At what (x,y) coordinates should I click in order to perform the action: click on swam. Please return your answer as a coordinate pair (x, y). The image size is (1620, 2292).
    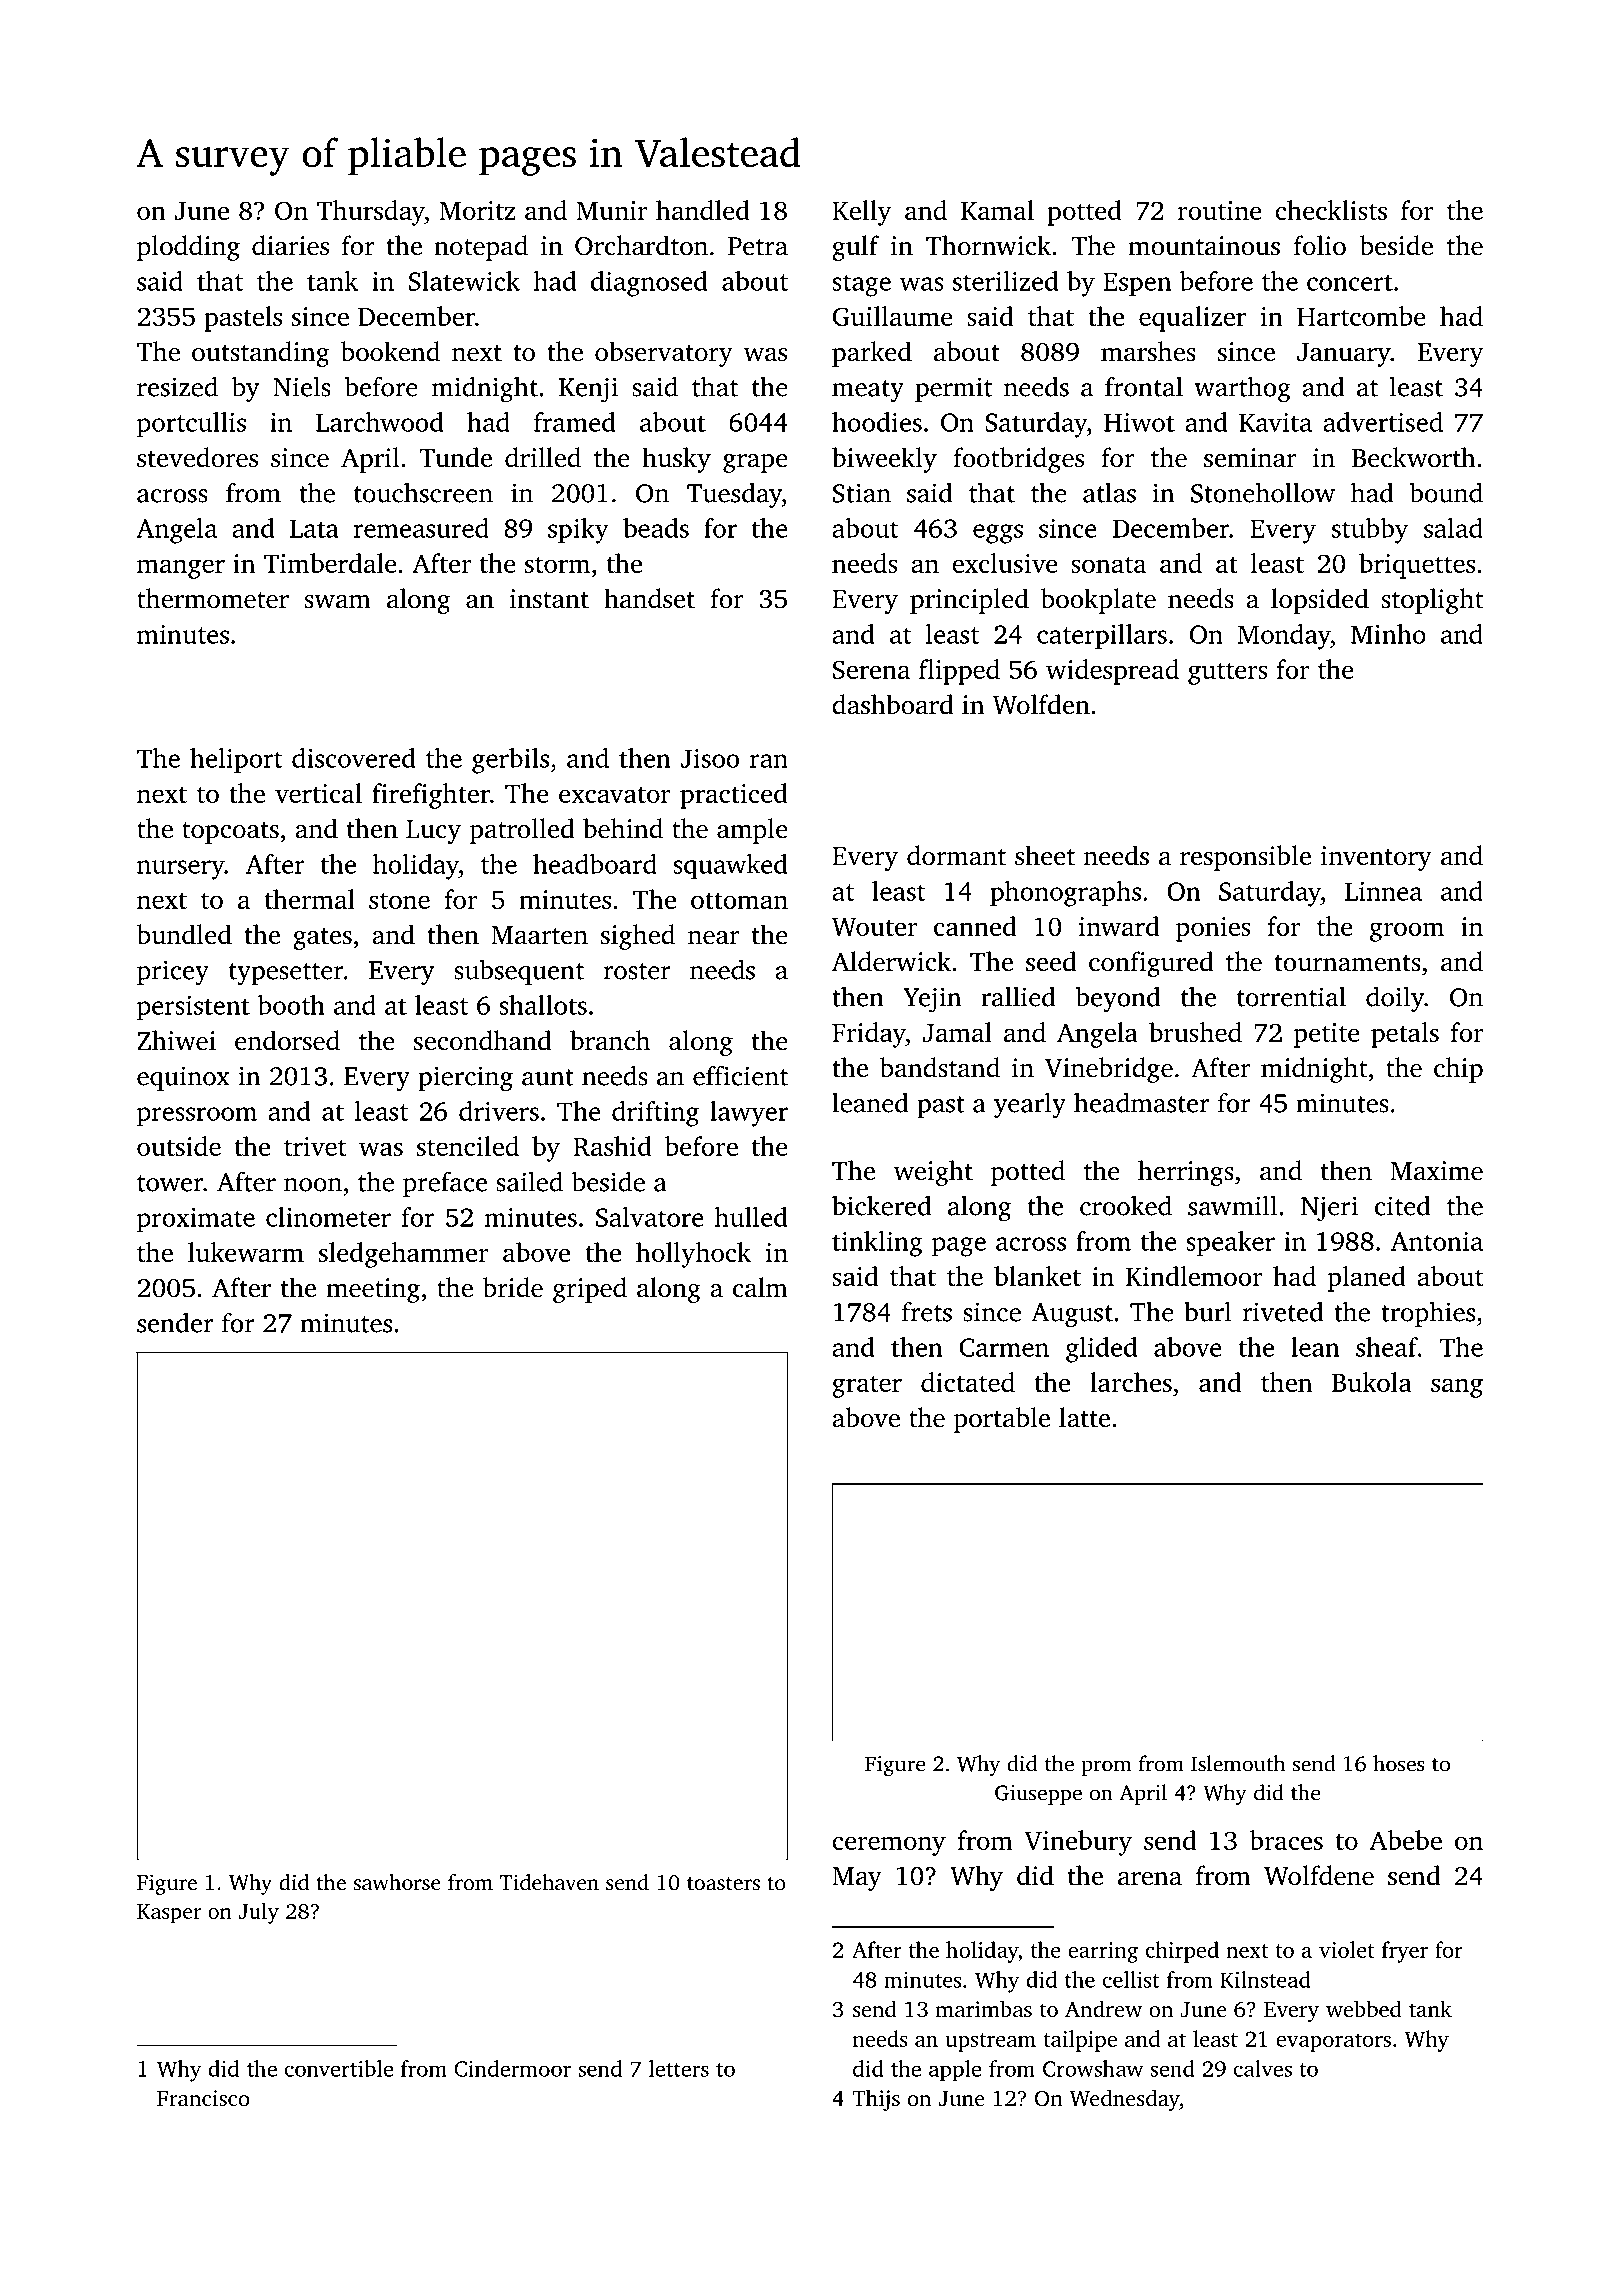
    Looking at the image, I should click on (337, 602).
